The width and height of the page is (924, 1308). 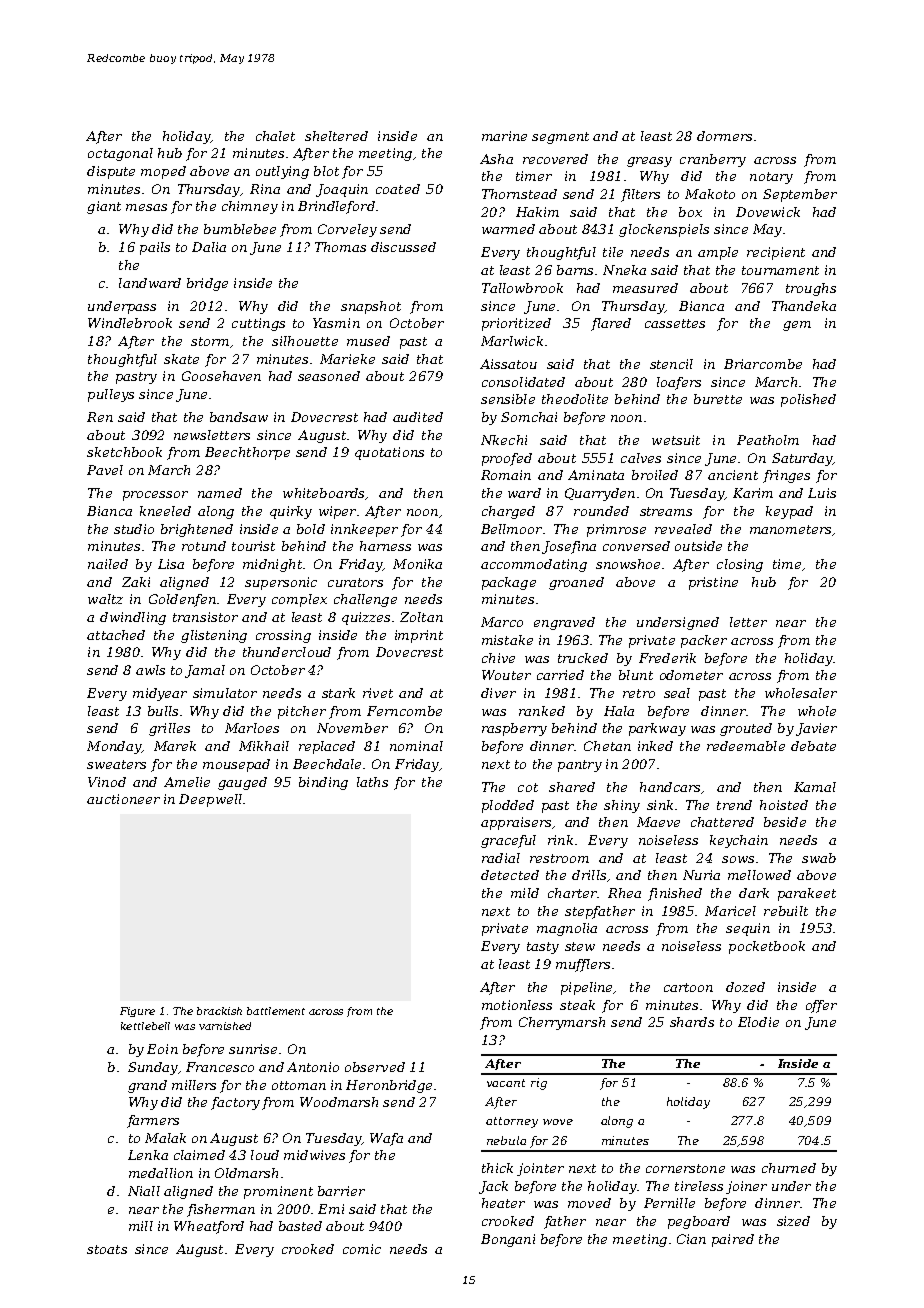 What do you see at coordinates (508, 1240) in the page?
I see `Bongani` at bounding box center [508, 1240].
